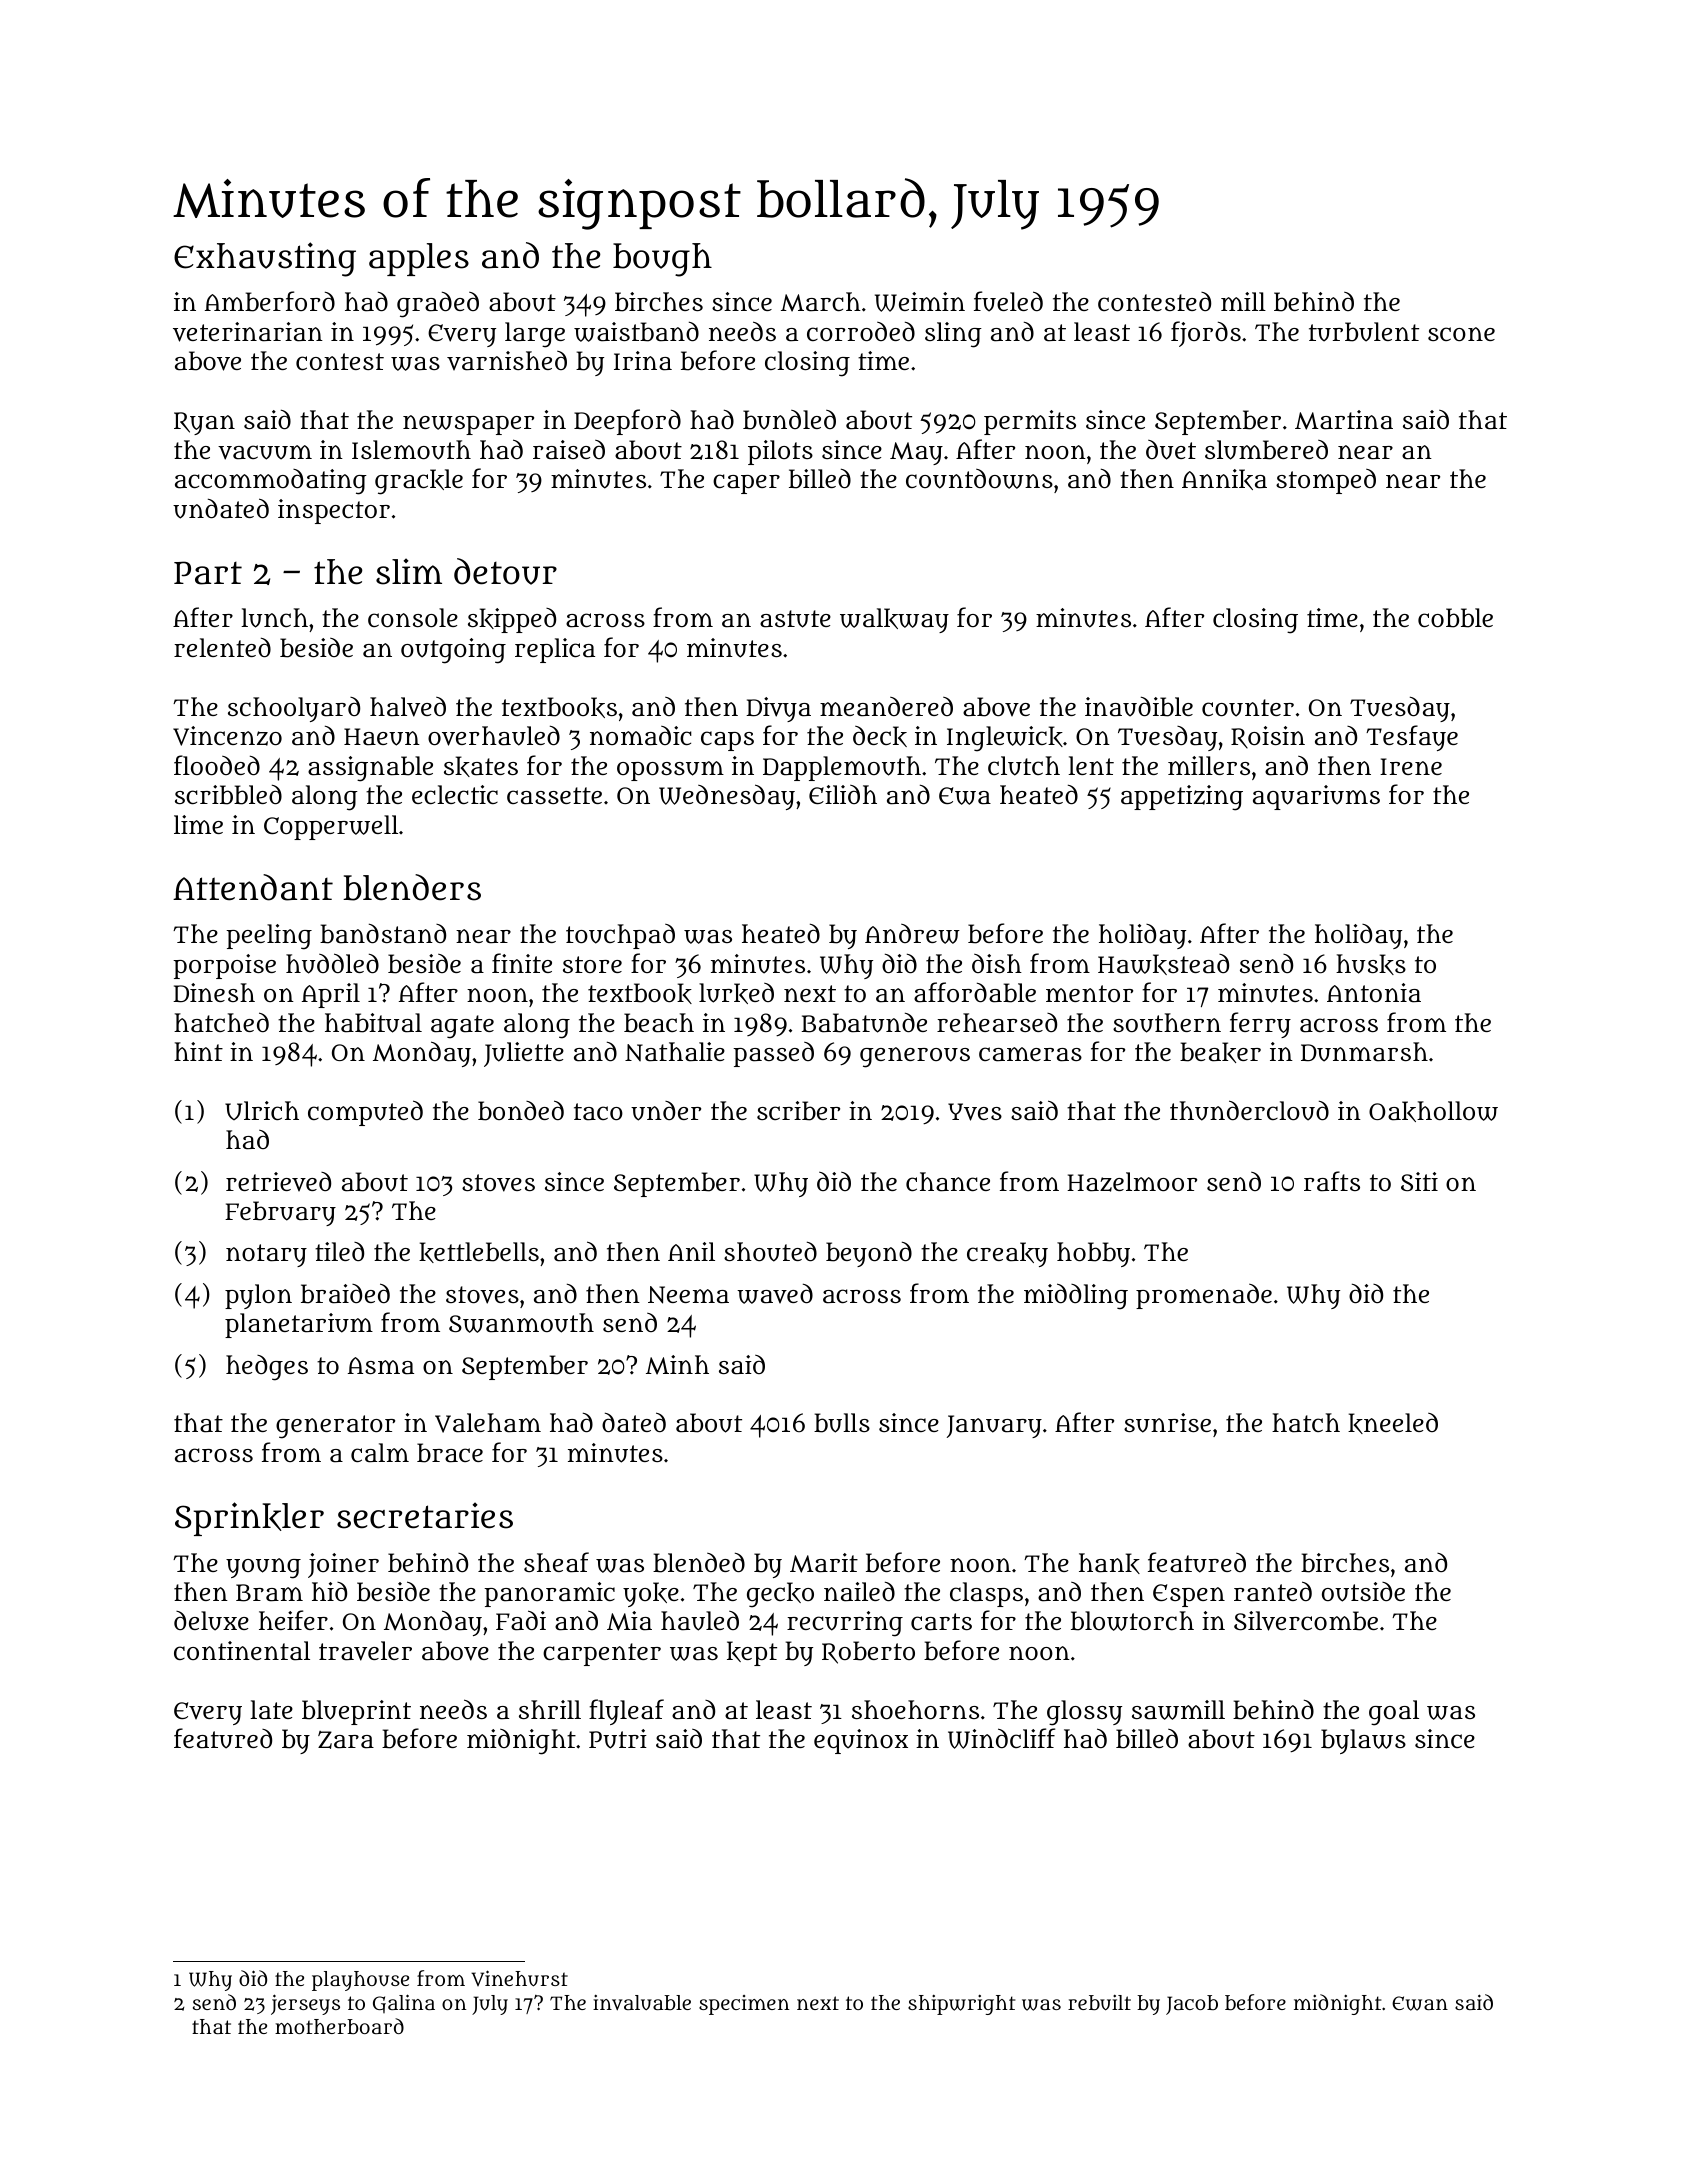 The image size is (1683, 2178). I want to click on kneeled, so click(1393, 1423).
